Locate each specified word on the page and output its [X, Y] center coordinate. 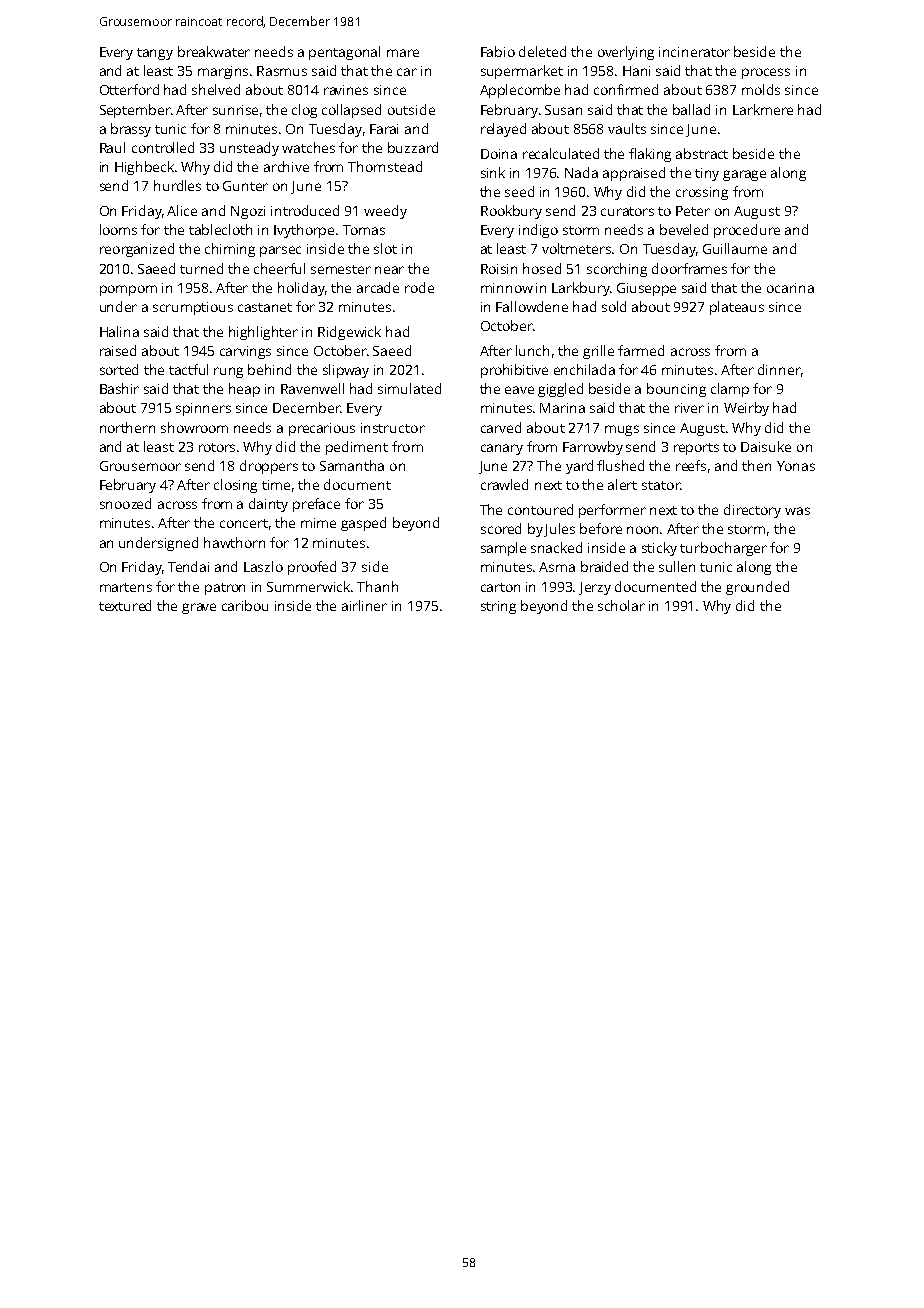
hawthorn [234, 542]
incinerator [694, 52]
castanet [265, 307]
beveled [684, 229]
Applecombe [520, 91]
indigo [538, 231]
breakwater [214, 51]
